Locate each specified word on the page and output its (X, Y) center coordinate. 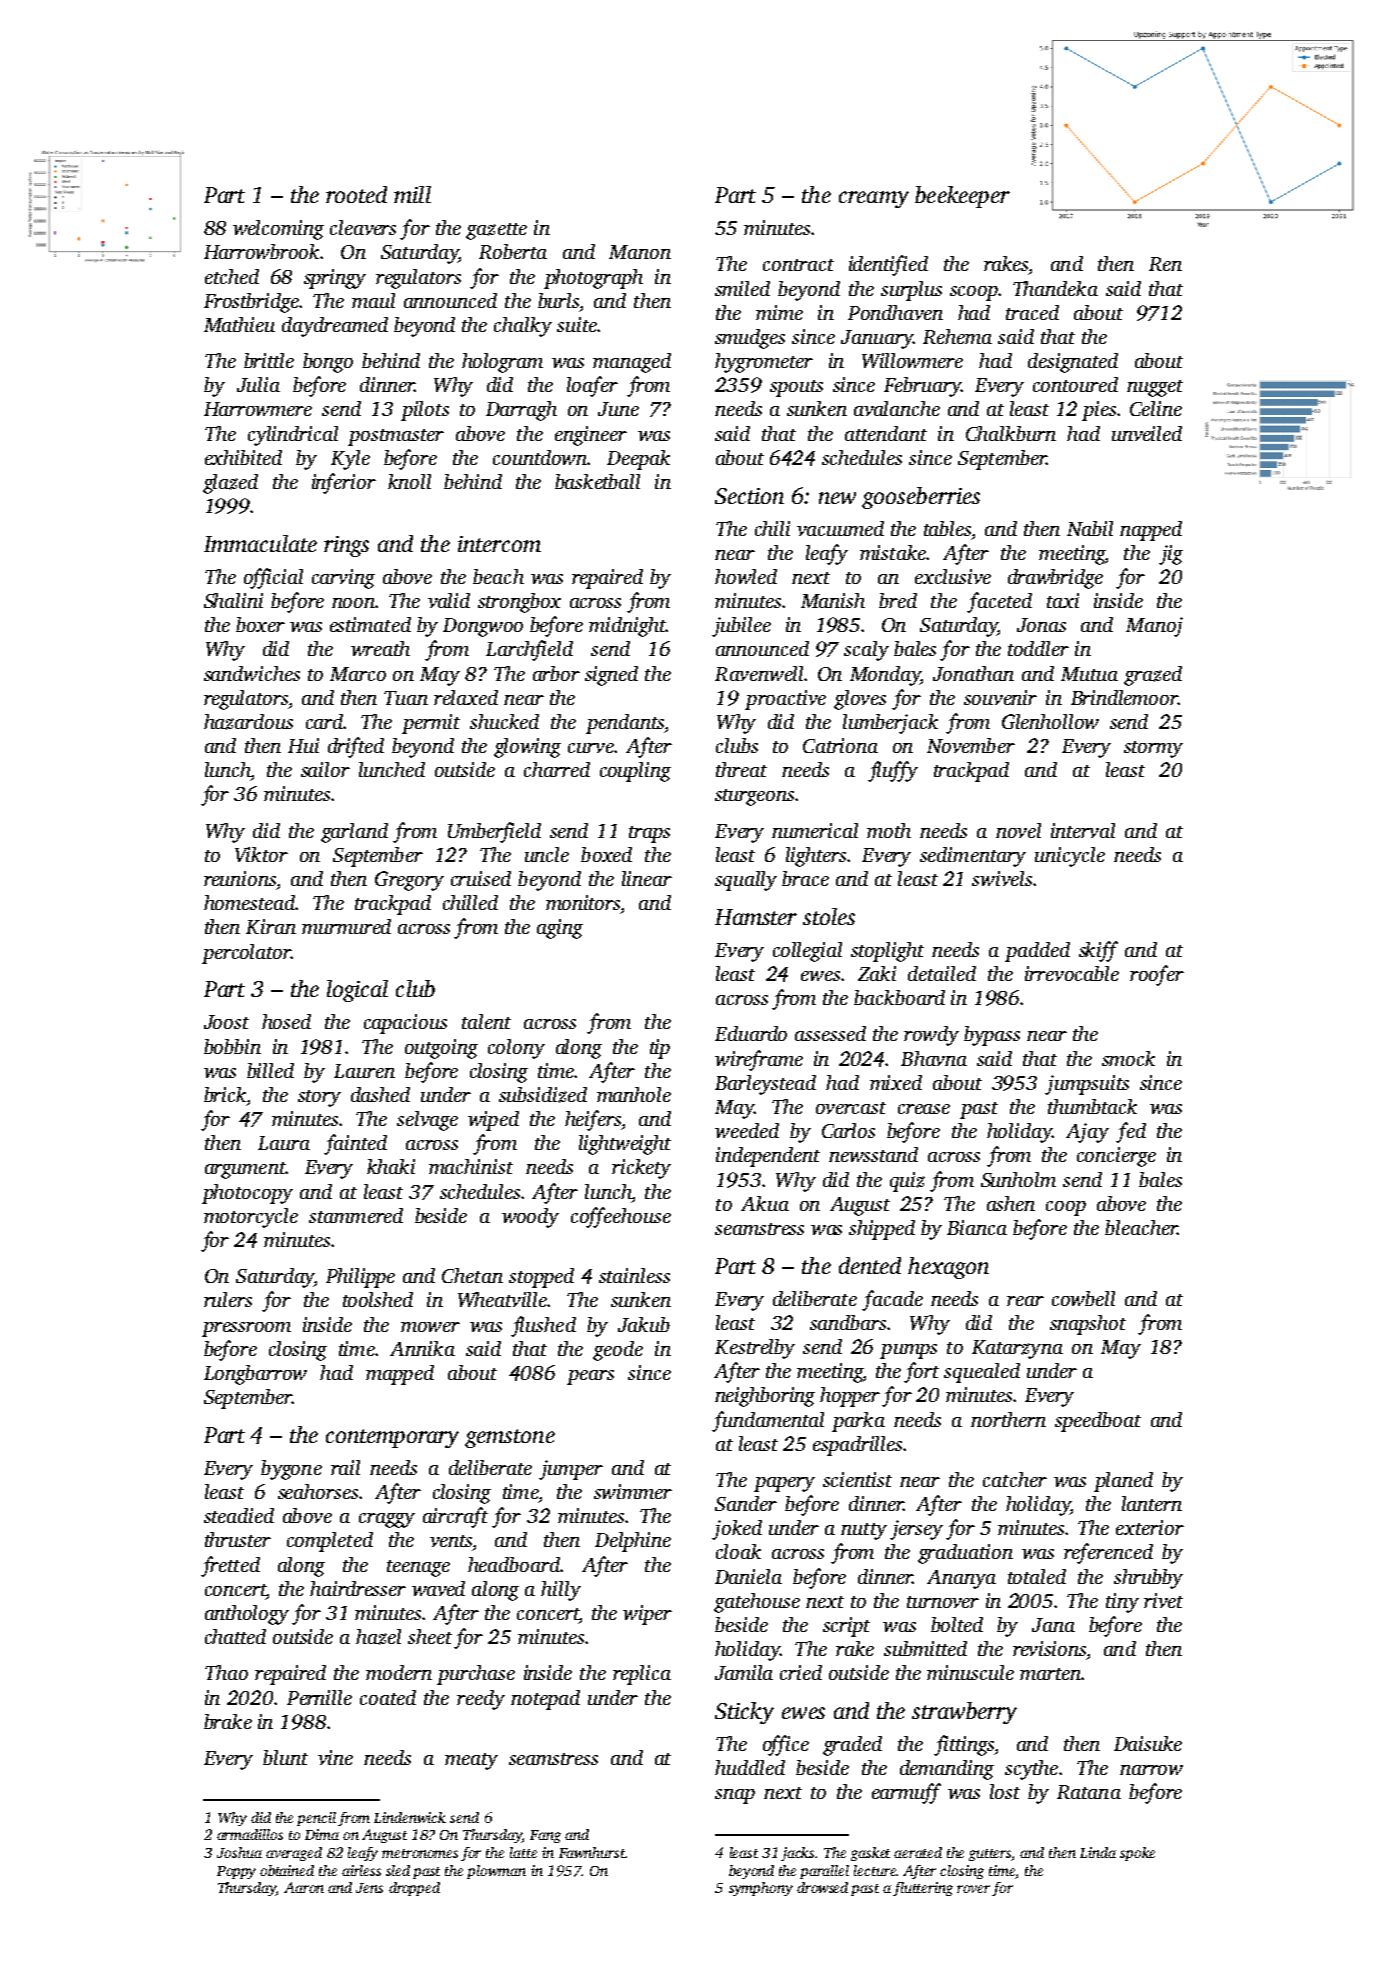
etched (232, 276)
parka (858, 1422)
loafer (592, 386)
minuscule (970, 1672)
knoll (409, 481)
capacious (405, 1024)
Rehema (957, 336)
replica (642, 1675)
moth (889, 830)
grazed (1153, 676)
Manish (833, 600)
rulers (228, 1299)
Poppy (236, 1872)
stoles (829, 916)
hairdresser (358, 1588)
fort (921, 1372)
